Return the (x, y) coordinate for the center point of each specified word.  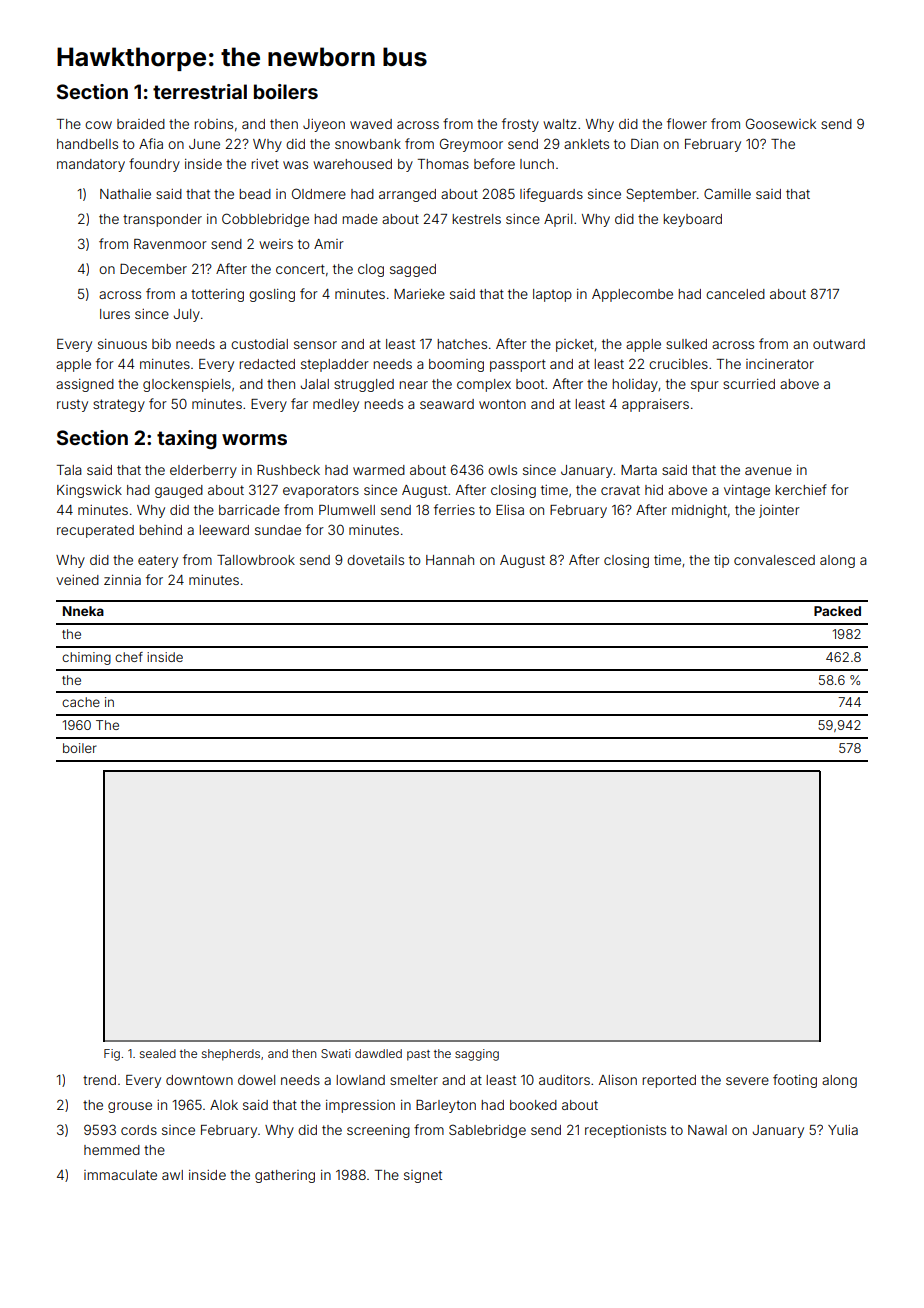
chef (129, 657)
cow (98, 125)
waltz (560, 124)
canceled (735, 294)
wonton (502, 404)
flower (687, 123)
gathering (285, 1176)
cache (81, 702)
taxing (187, 440)
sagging (477, 1055)
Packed (837, 611)
